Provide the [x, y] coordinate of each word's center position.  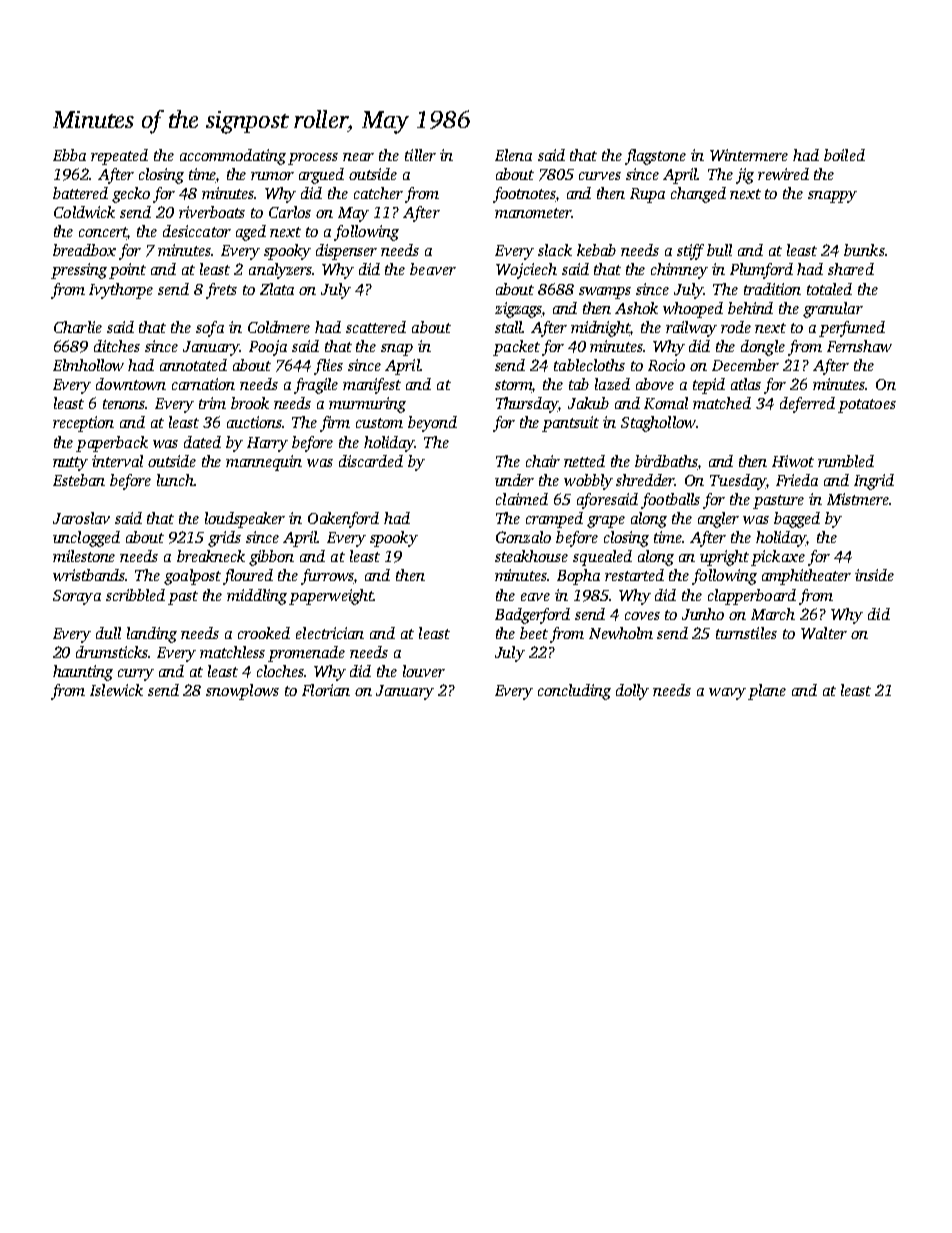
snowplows [242, 692]
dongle [763, 348]
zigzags [518, 310]
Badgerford [532, 616]
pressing [79, 271]
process [313, 159]
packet [516, 348]
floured [248, 577]
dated [202, 442]
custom [379, 423]
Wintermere [749, 155]
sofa [210, 329]
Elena [513, 155]
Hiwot [793, 461]
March [773, 614]
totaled [829, 289]
